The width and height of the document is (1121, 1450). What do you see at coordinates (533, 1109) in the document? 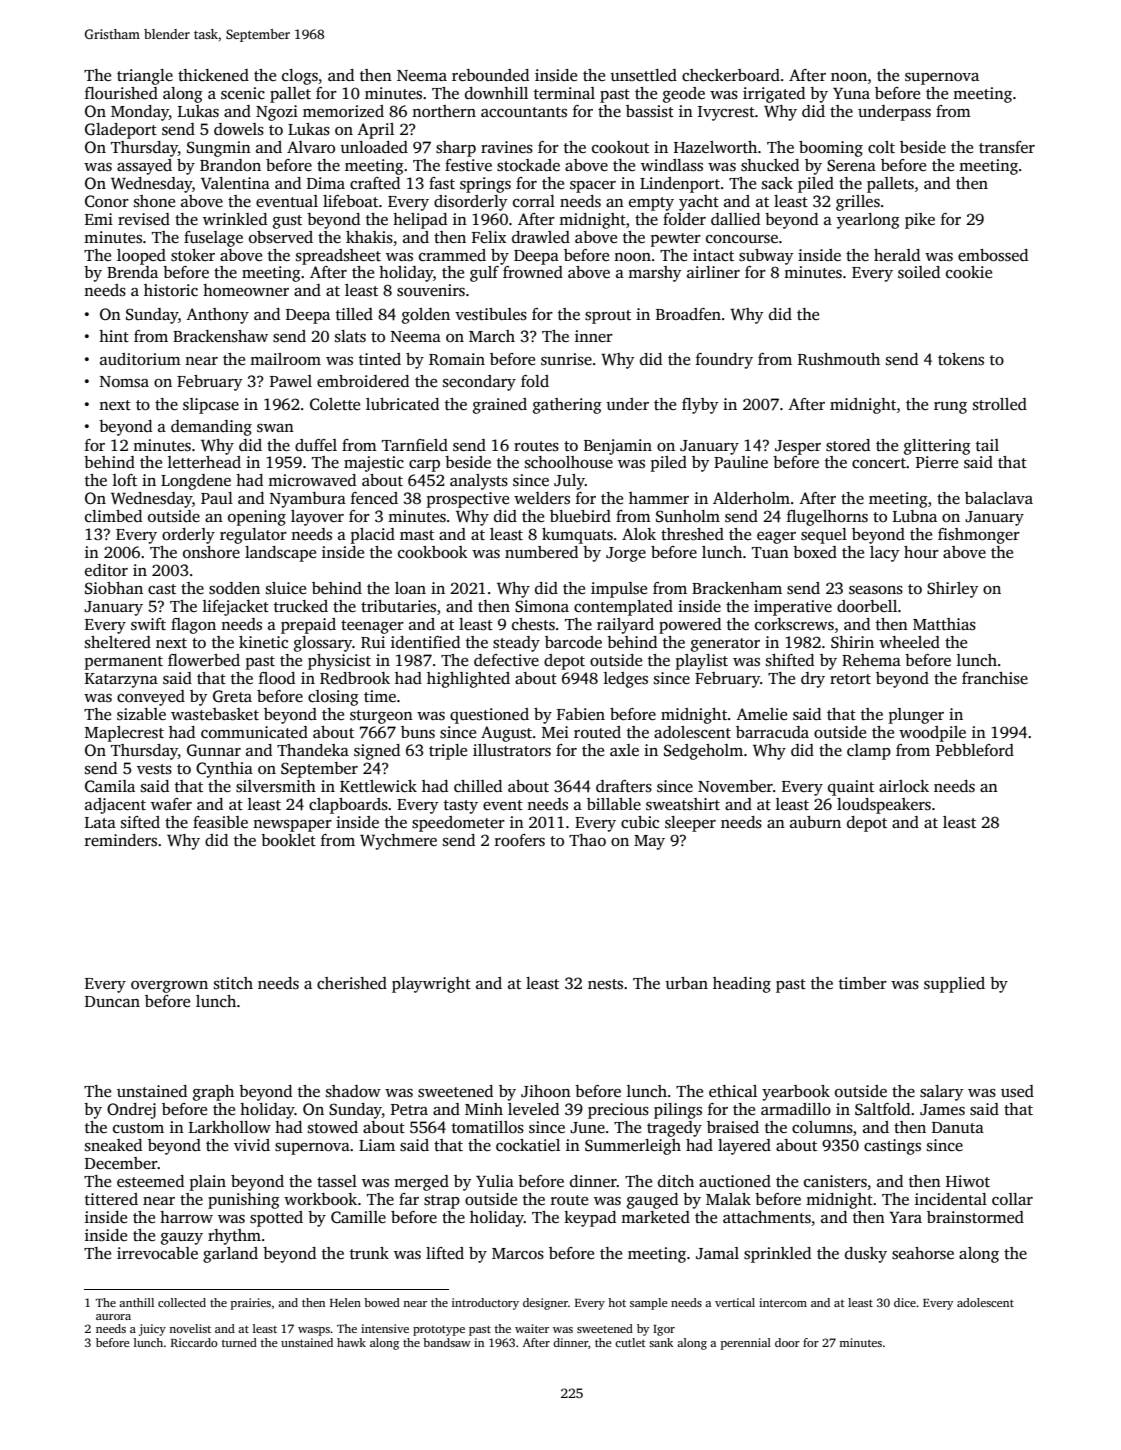
I see `leveled` at bounding box center [533, 1109].
